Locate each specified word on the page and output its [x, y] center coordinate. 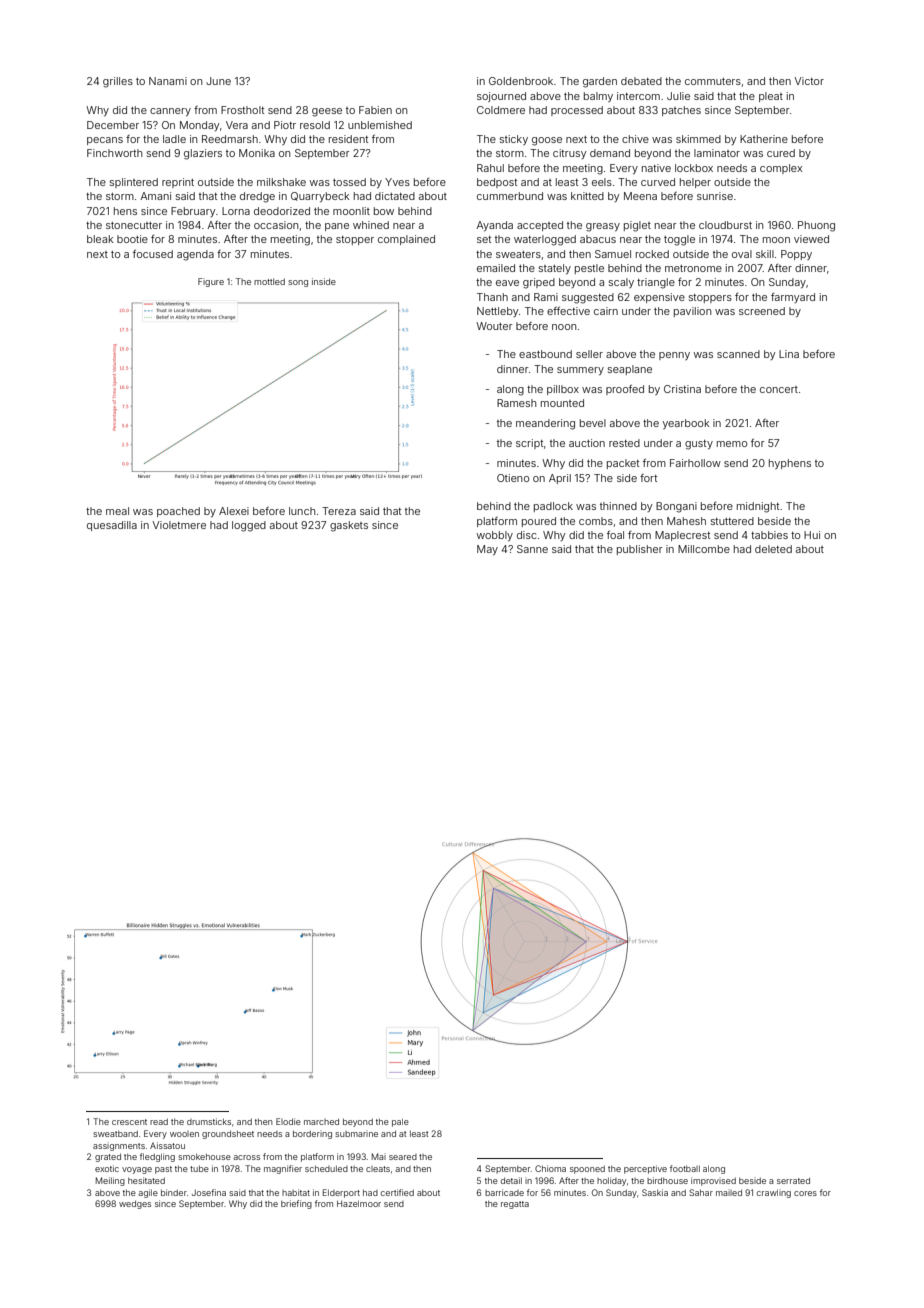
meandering [545, 424]
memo [732, 444]
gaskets [349, 526]
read [159, 1121]
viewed [811, 239]
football [685, 1168]
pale [400, 1123]
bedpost [497, 183]
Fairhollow [695, 463]
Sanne [532, 549]
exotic [107, 1168]
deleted [773, 549]
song [298, 283]
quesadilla [112, 526]
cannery [170, 112]
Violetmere [179, 525]
